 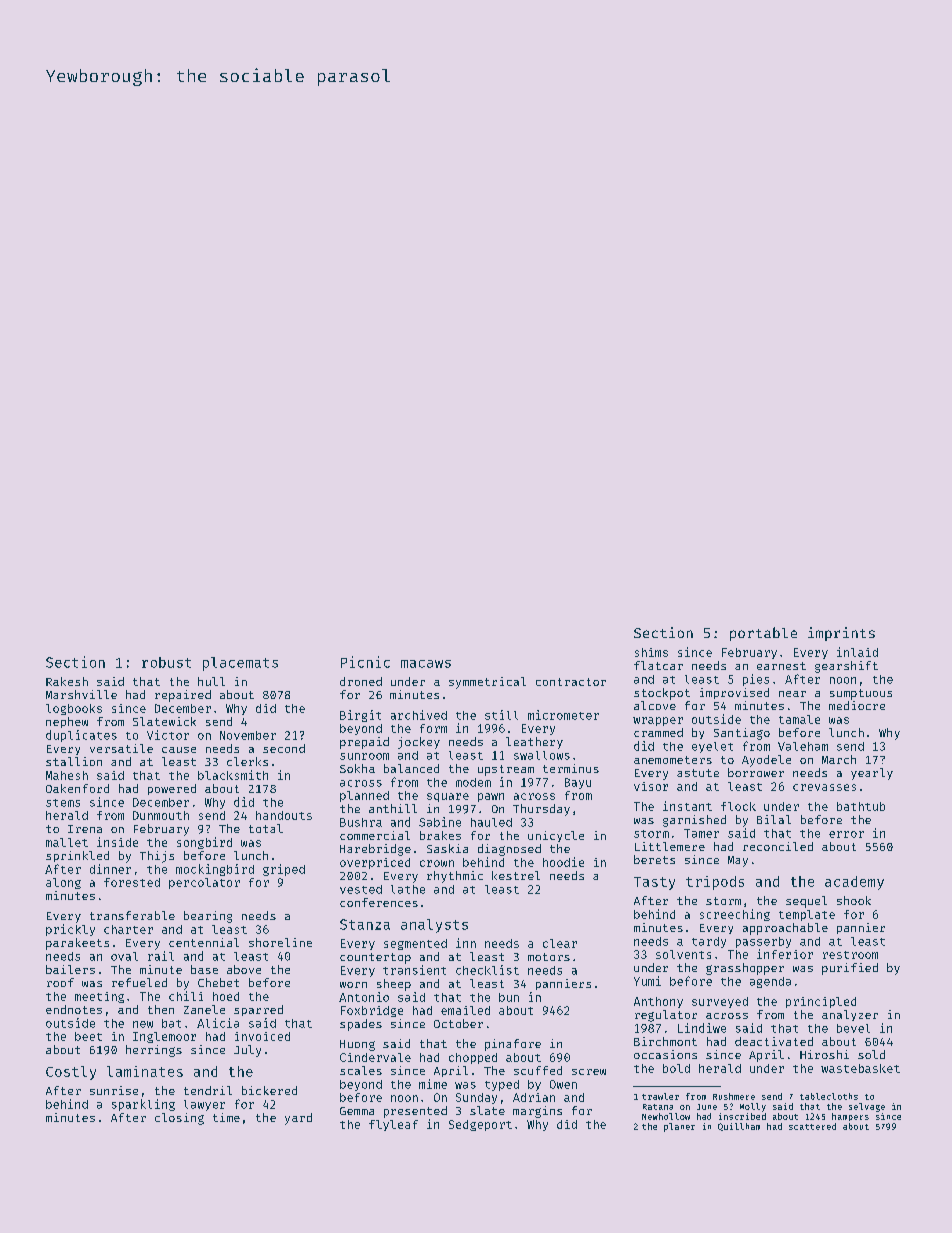 I want to click on shims, so click(x=651, y=652).
